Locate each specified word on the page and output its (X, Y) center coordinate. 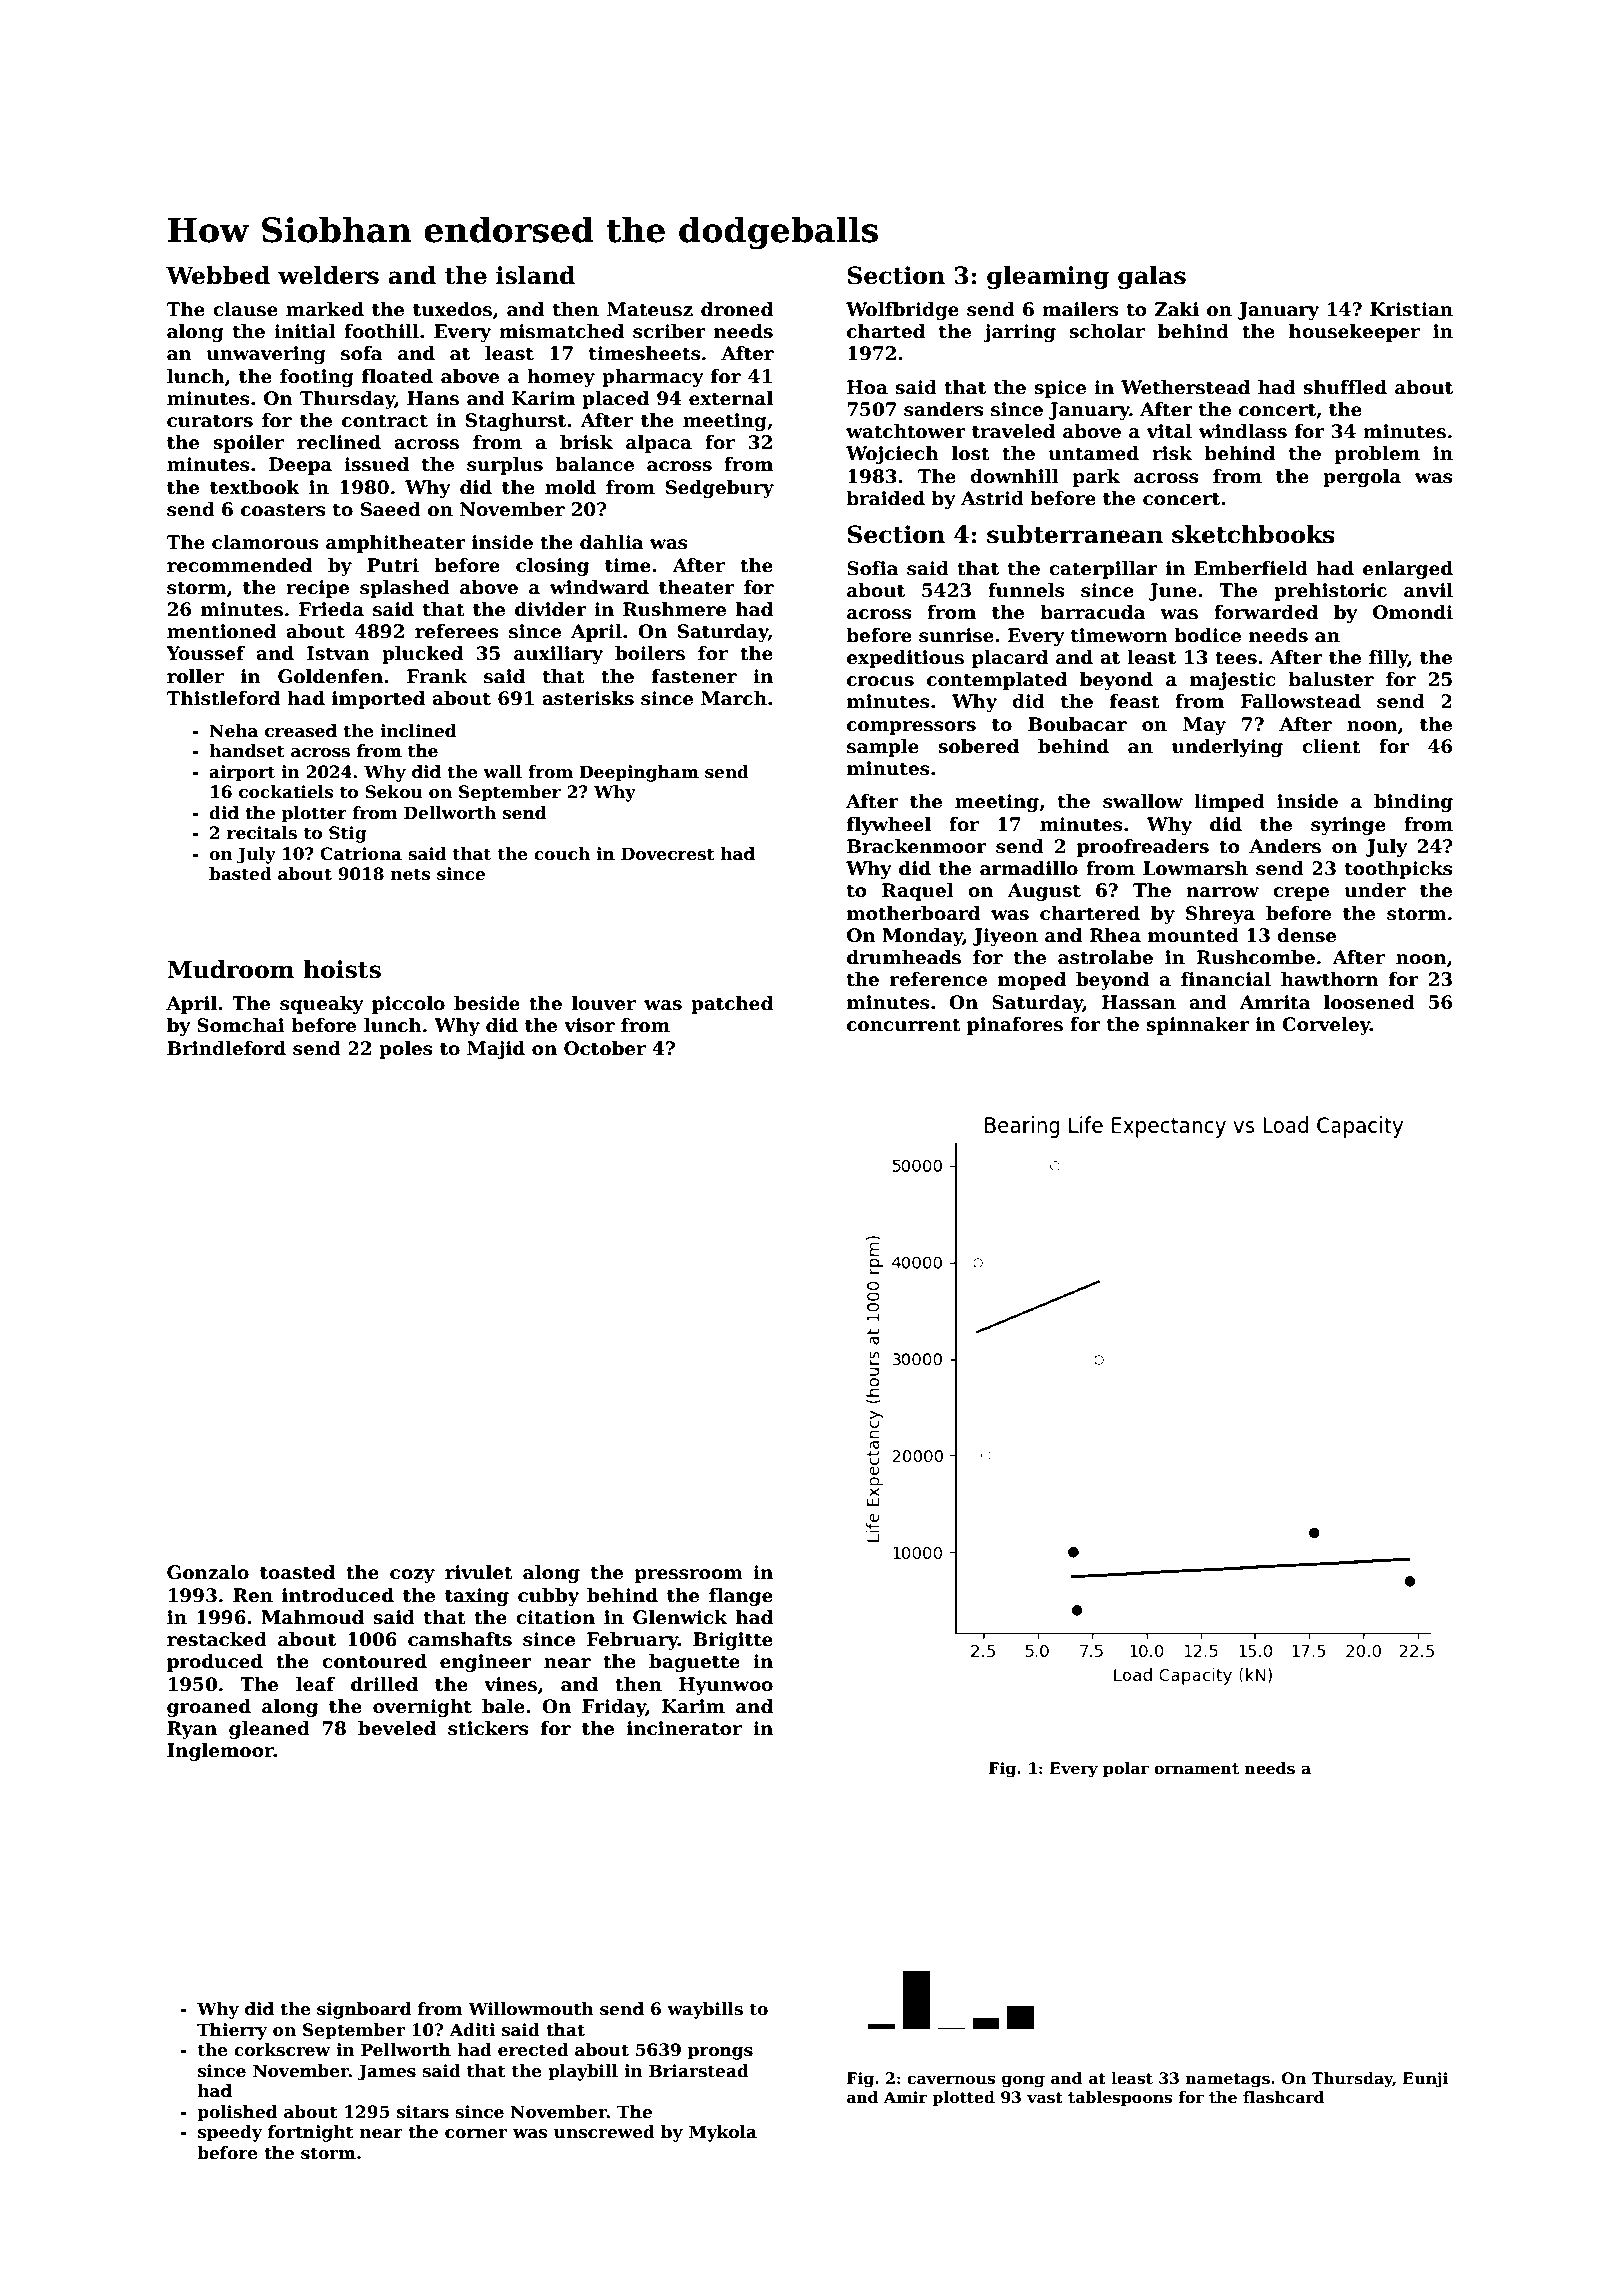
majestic (1233, 681)
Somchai (241, 1025)
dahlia (612, 542)
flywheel (889, 826)
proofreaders (1143, 848)
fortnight (311, 2133)
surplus (505, 466)
